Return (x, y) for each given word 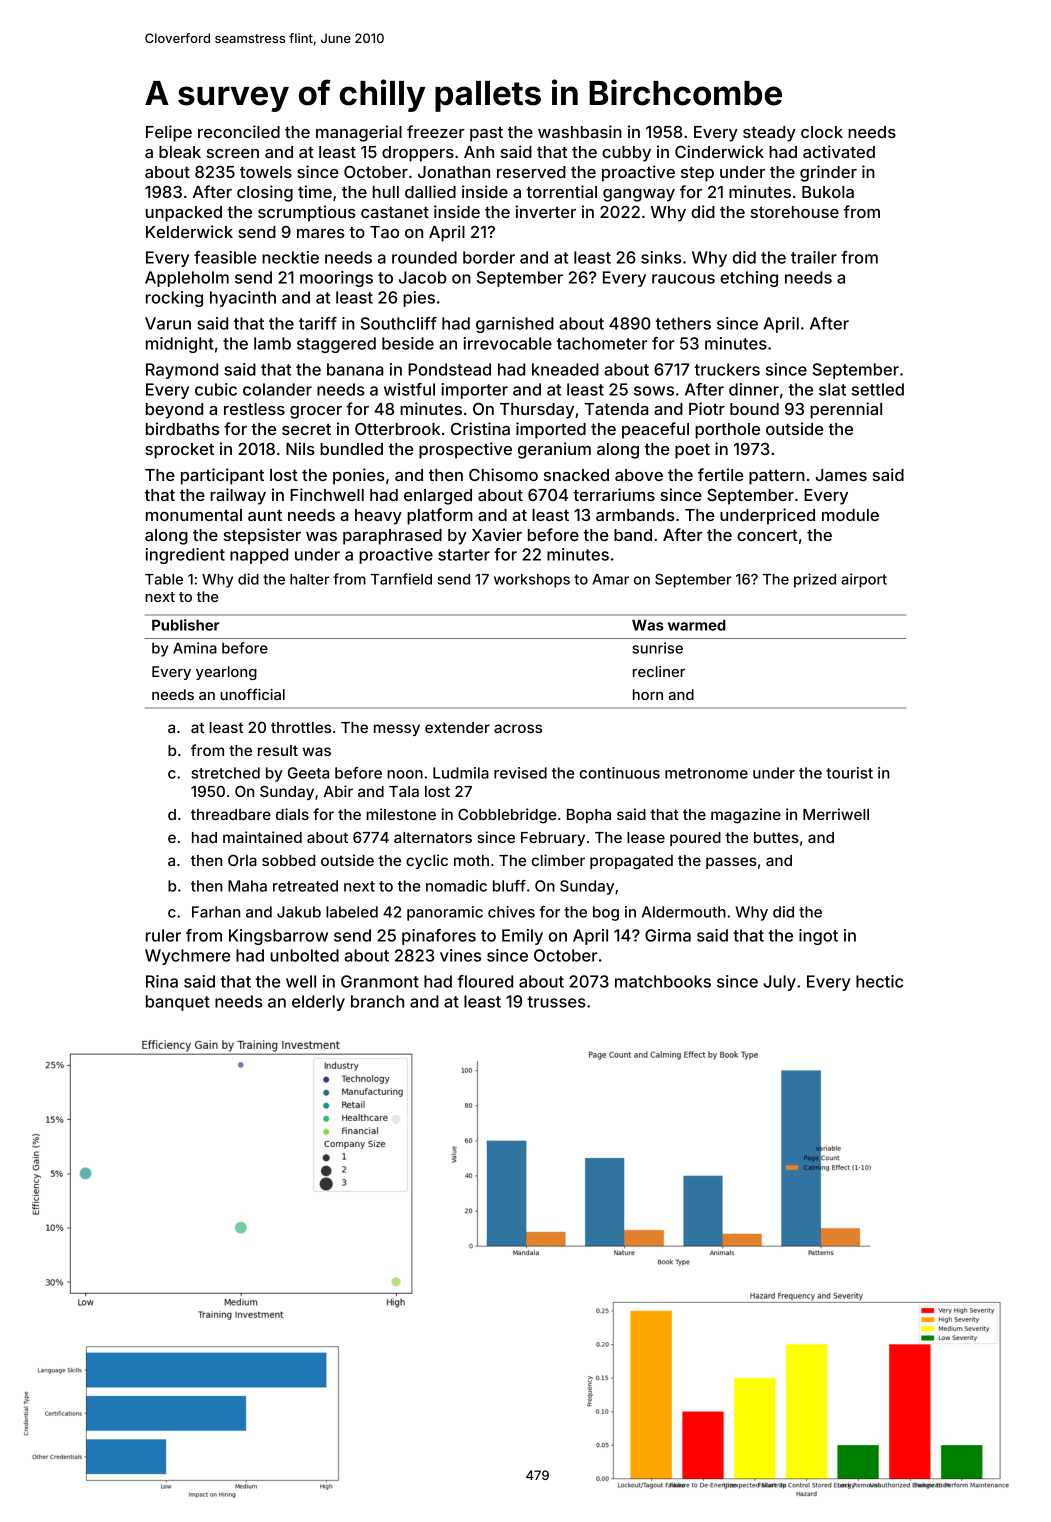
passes (731, 863)
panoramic (445, 913)
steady (769, 134)
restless (254, 409)
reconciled (239, 131)
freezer (436, 131)
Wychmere (187, 957)
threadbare (231, 814)
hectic (879, 981)
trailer (814, 257)
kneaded (565, 369)
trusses (556, 1002)
